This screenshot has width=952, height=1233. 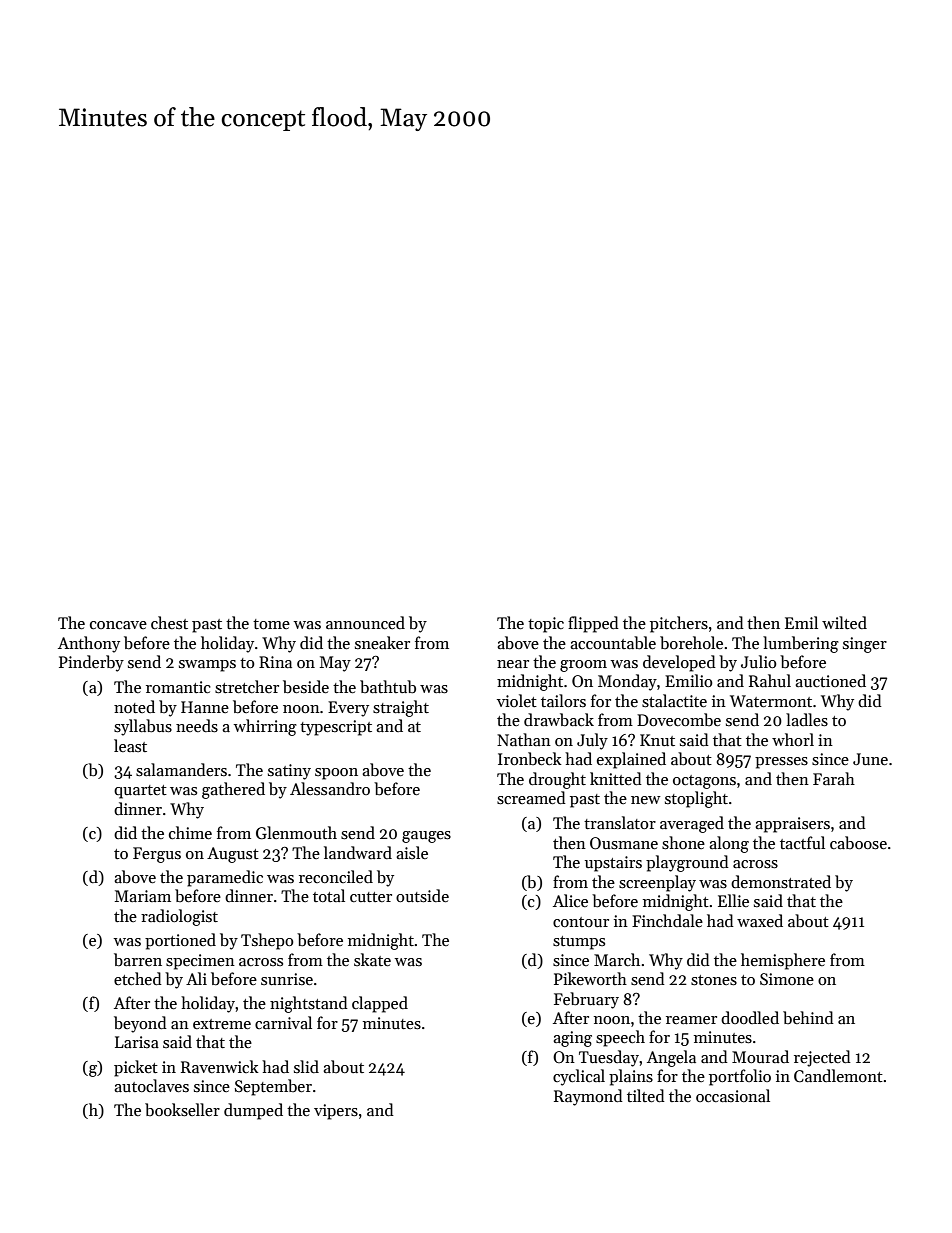 I want to click on near, so click(x=513, y=664).
